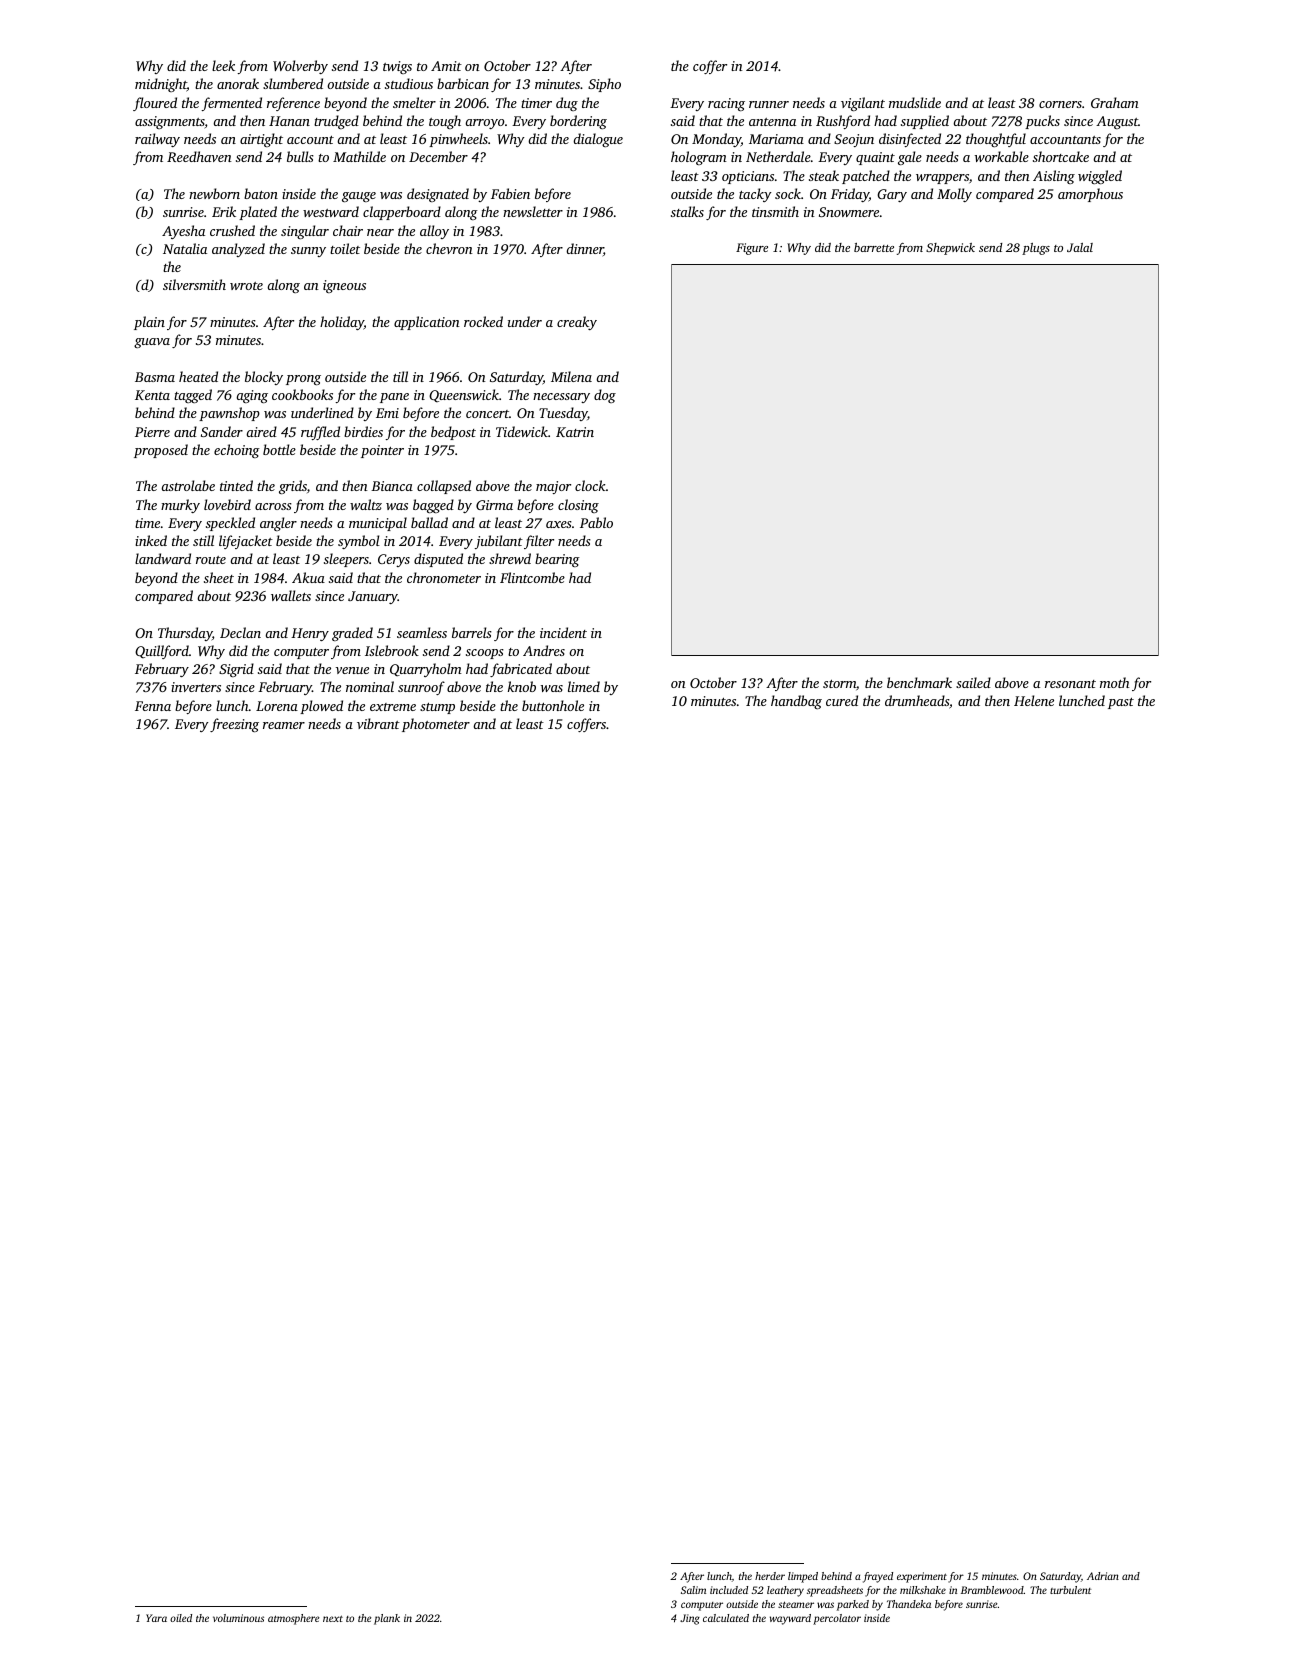 The width and height of the screenshot is (1294, 1675). Describe the element at coordinates (1070, 684) in the screenshot. I see `resonant` at that location.
